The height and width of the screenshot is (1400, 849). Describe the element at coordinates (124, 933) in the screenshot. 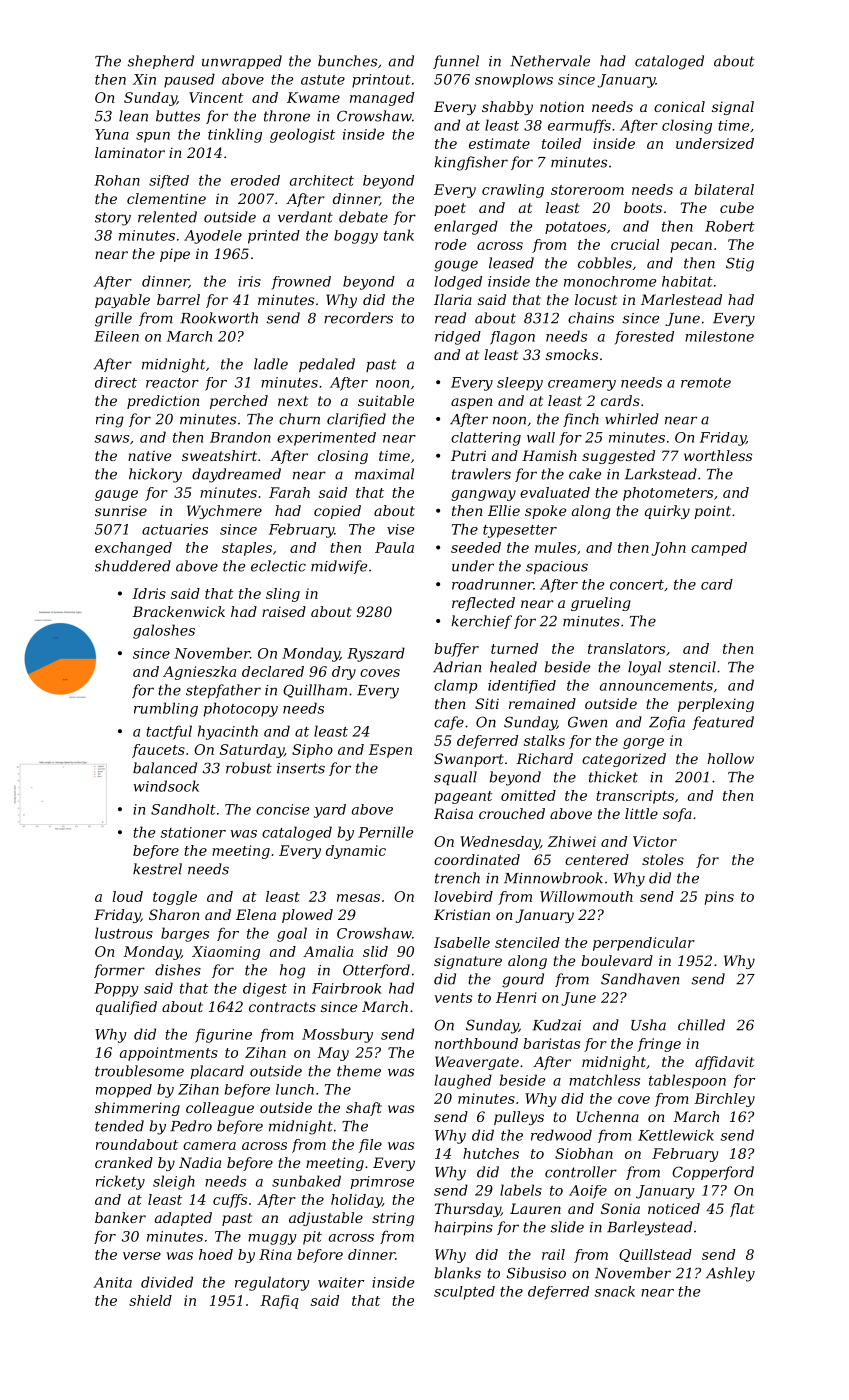

I see `lustrous` at that location.
